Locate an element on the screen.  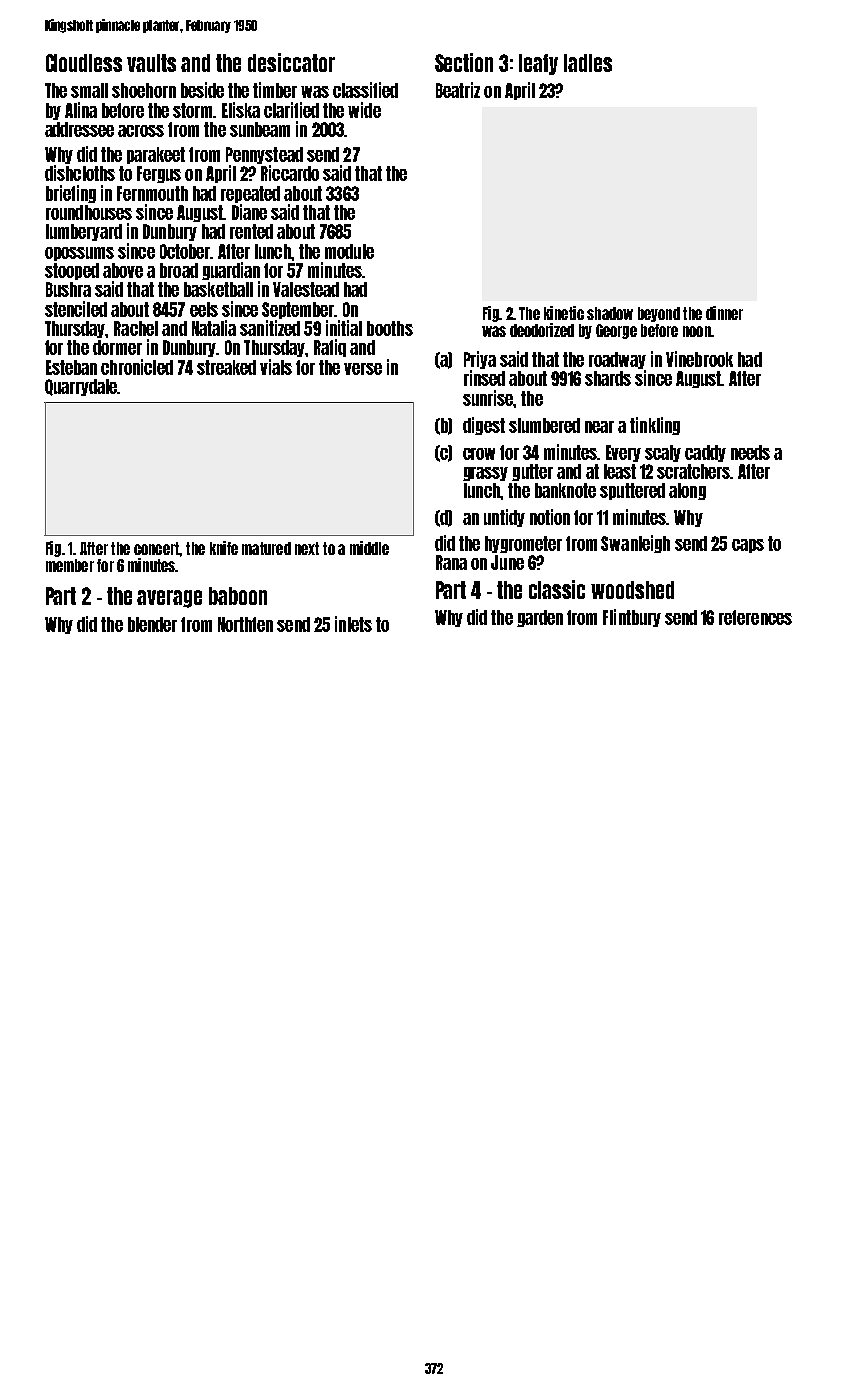
concert is located at coordinates (156, 548).
